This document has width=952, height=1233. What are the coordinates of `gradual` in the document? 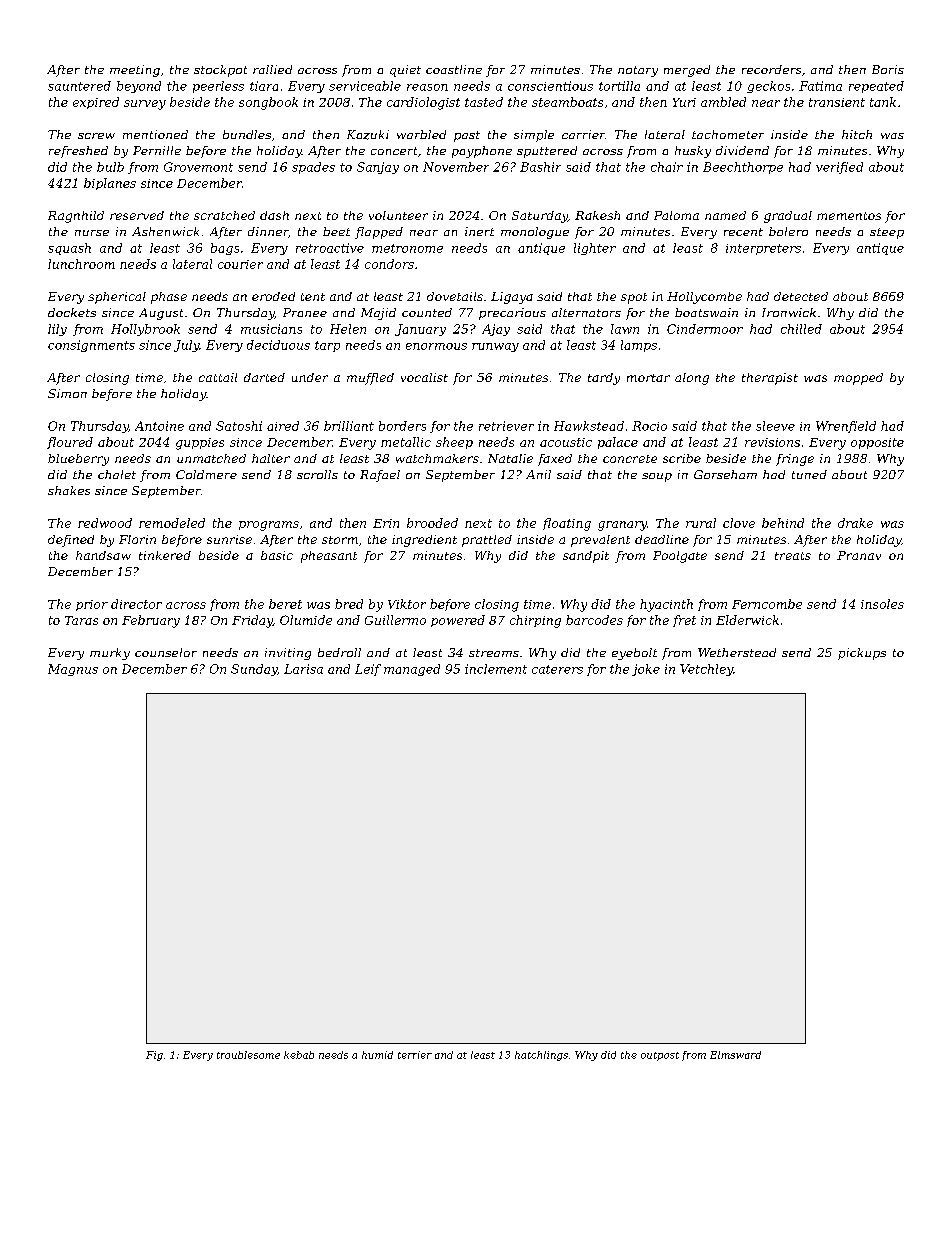 It's located at (788, 217).
